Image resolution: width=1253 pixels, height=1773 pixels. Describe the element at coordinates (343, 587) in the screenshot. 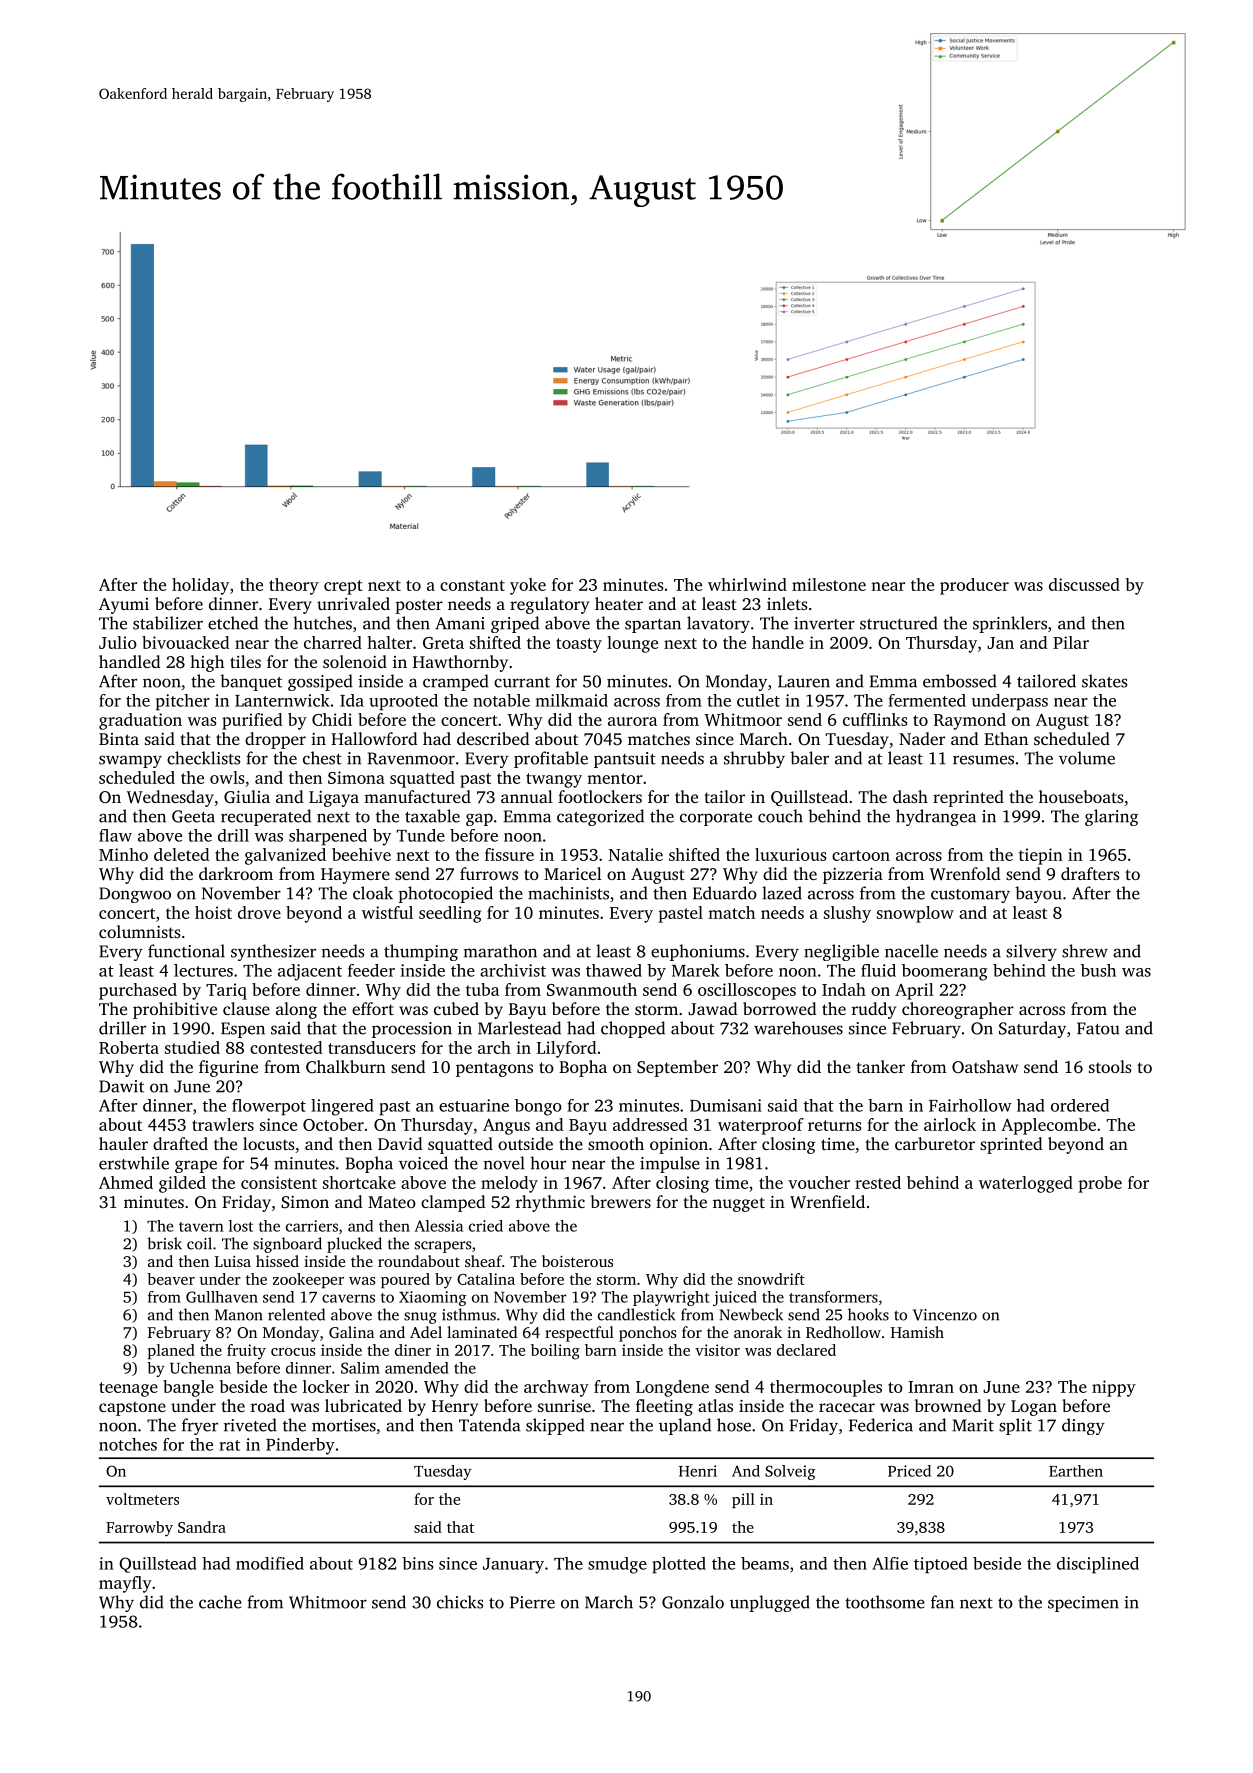

I see `crept` at that location.
